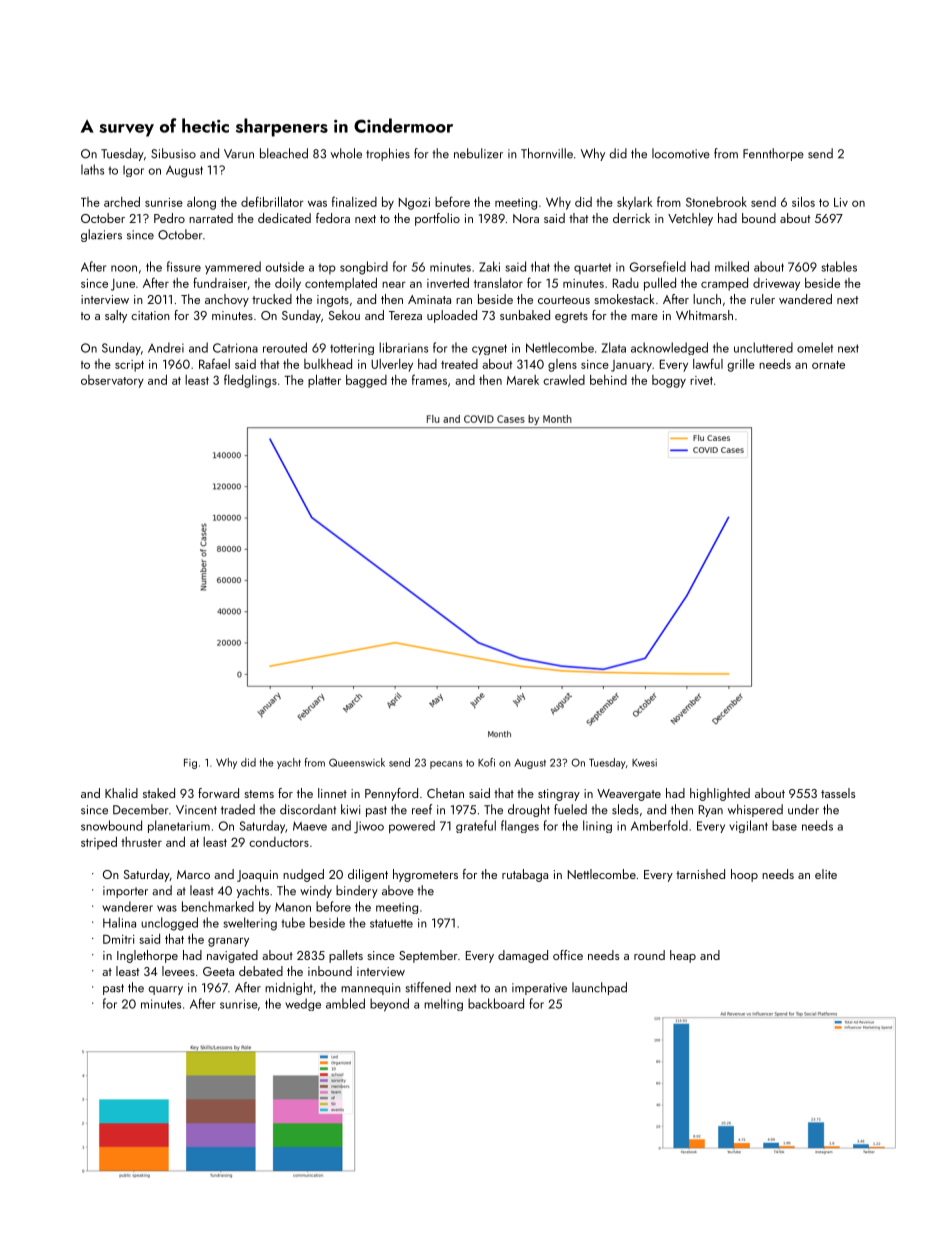 This document has width=952, height=1233. I want to click on locomotive, so click(681, 153).
